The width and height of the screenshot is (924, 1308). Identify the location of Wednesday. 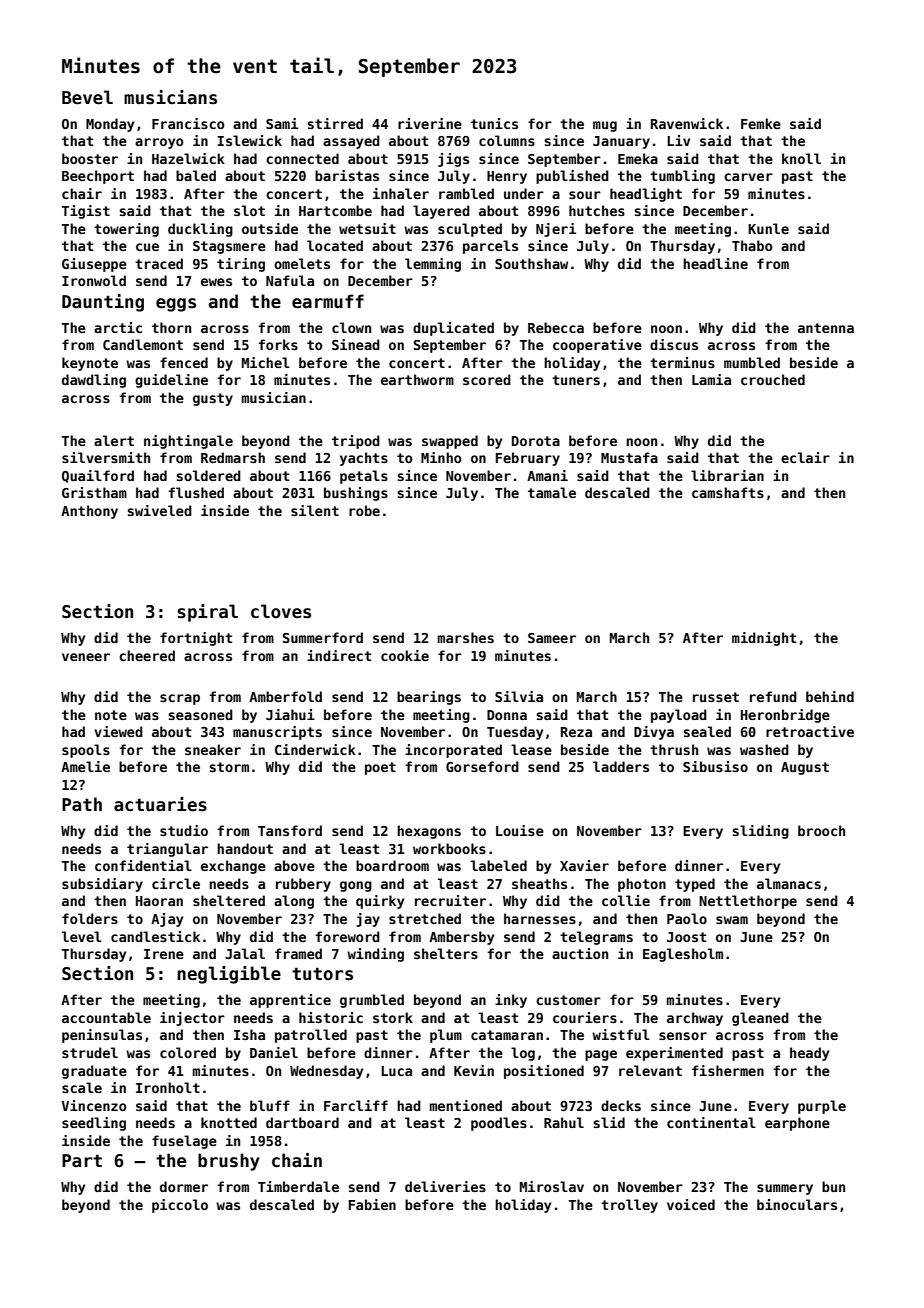
(326, 1072).
